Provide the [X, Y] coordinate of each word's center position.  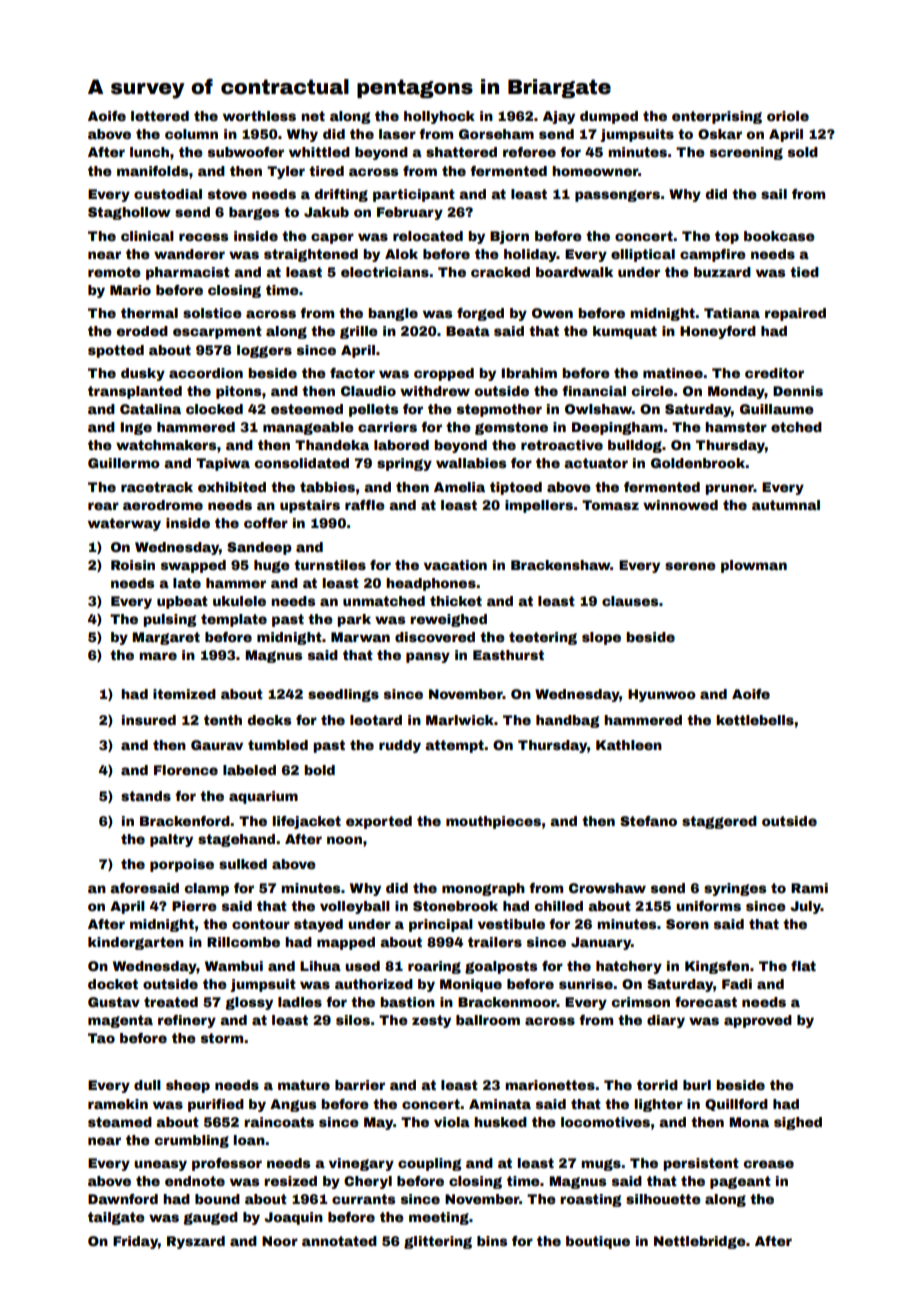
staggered [719, 822]
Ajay [559, 117]
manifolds [152, 171]
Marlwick [460, 720]
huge [272, 566]
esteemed [307, 409]
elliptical [643, 255]
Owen [552, 313]
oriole [788, 116]
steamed [120, 1122]
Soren [687, 924]
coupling [430, 1164]
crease [768, 1164]
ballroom [488, 1020]
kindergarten [136, 943]
